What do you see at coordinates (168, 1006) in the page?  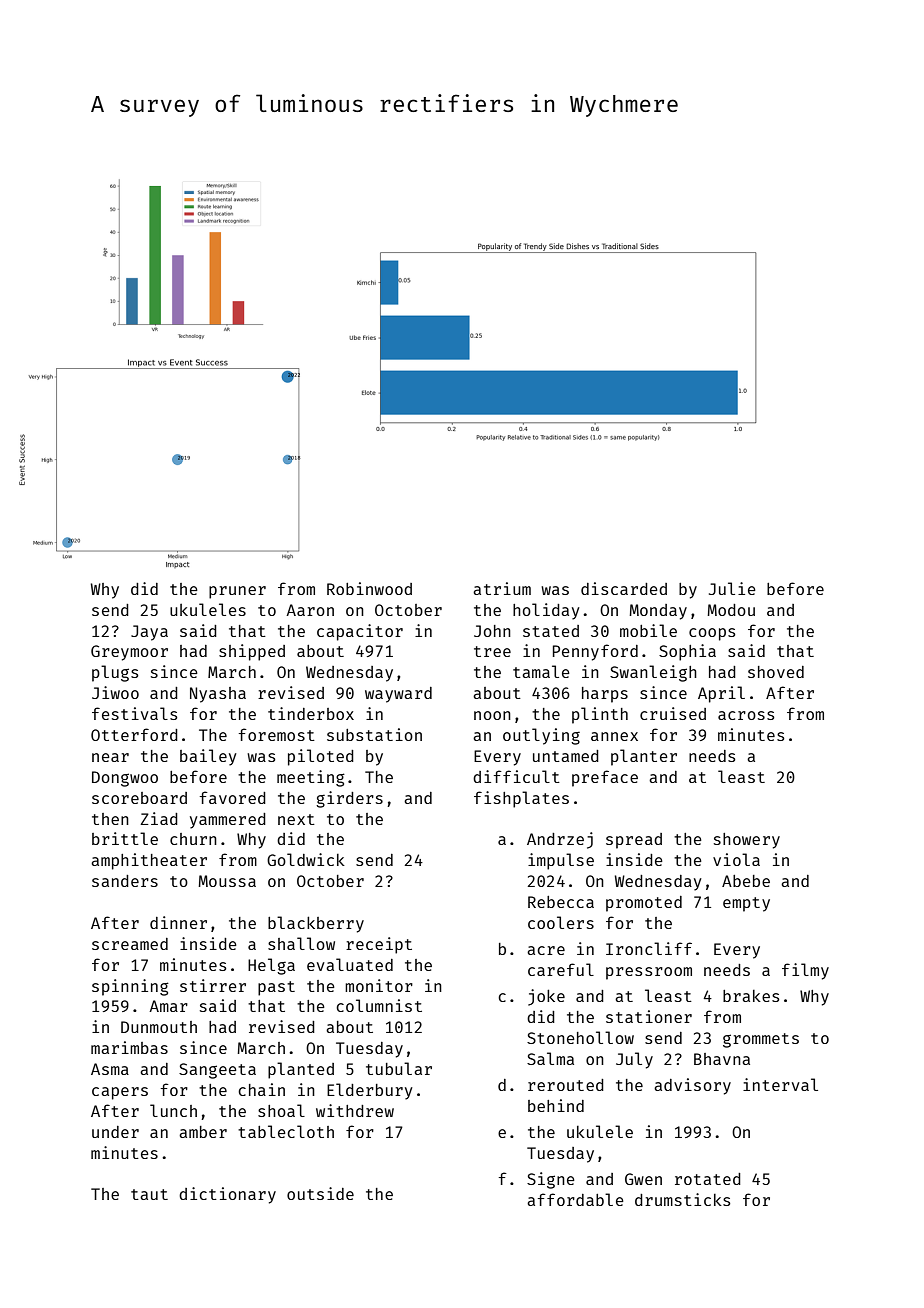 I see `Amar` at bounding box center [168, 1006].
